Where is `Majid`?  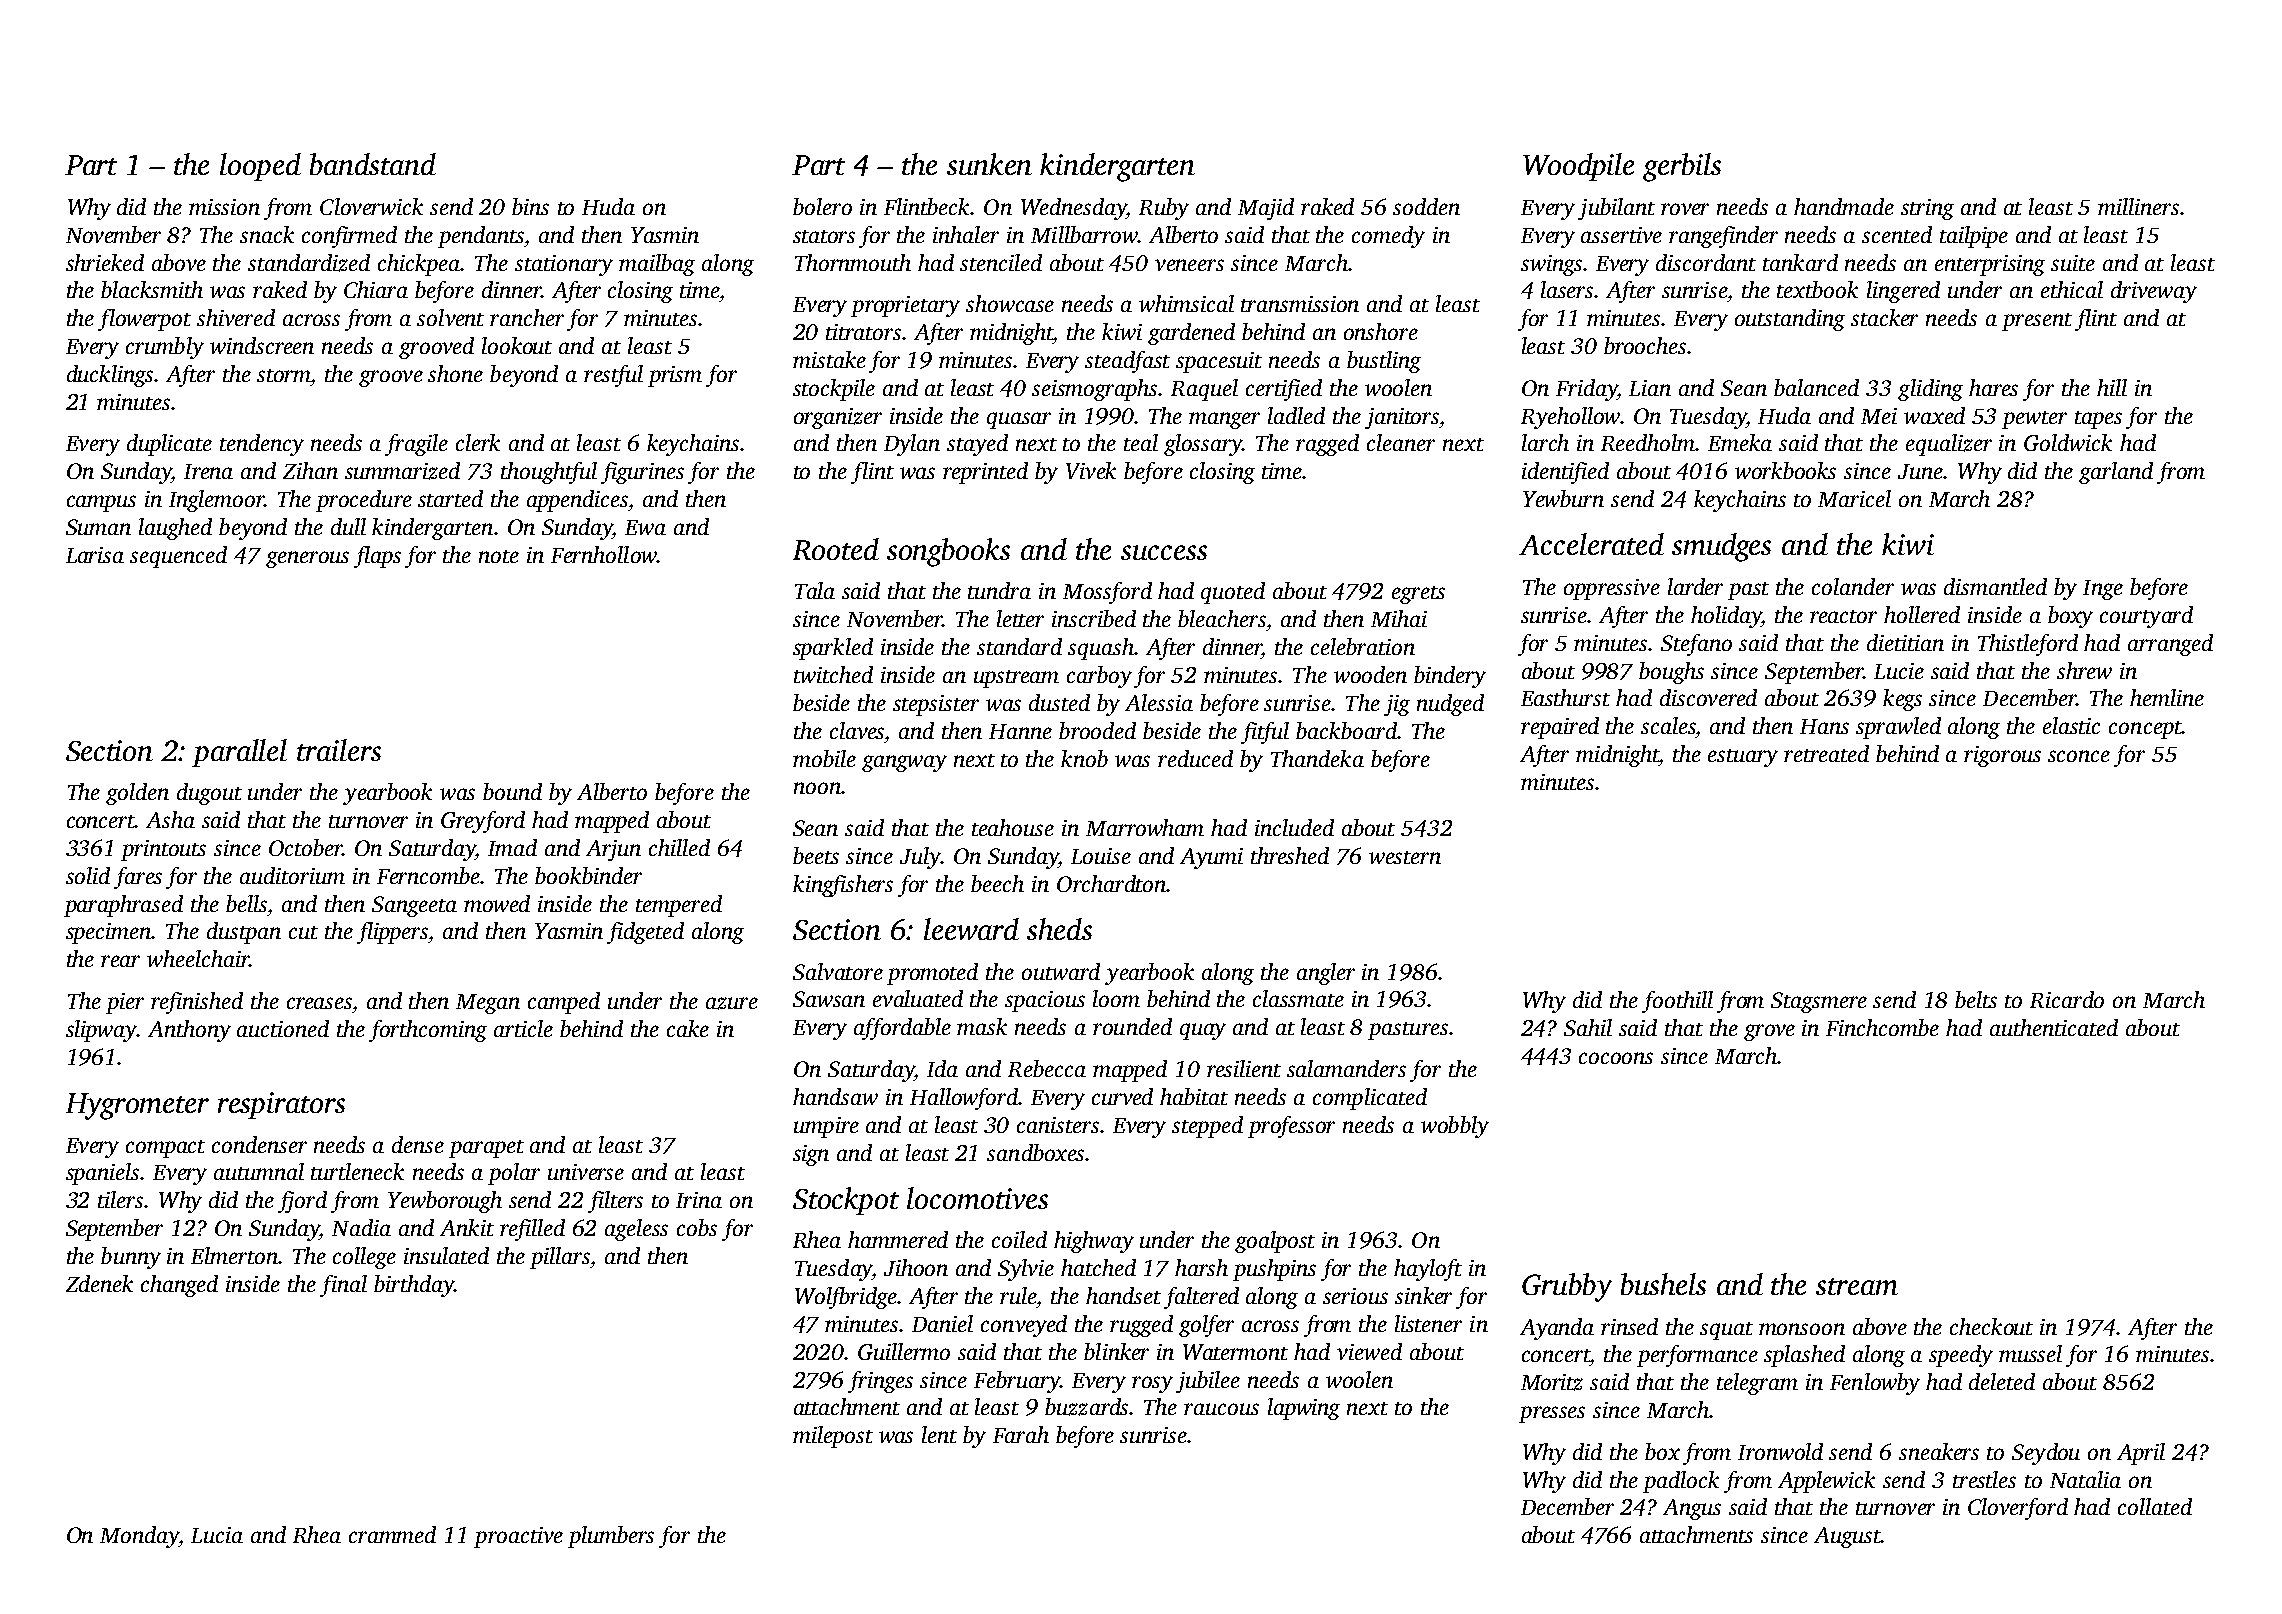 Majid is located at coordinates (1266, 209).
